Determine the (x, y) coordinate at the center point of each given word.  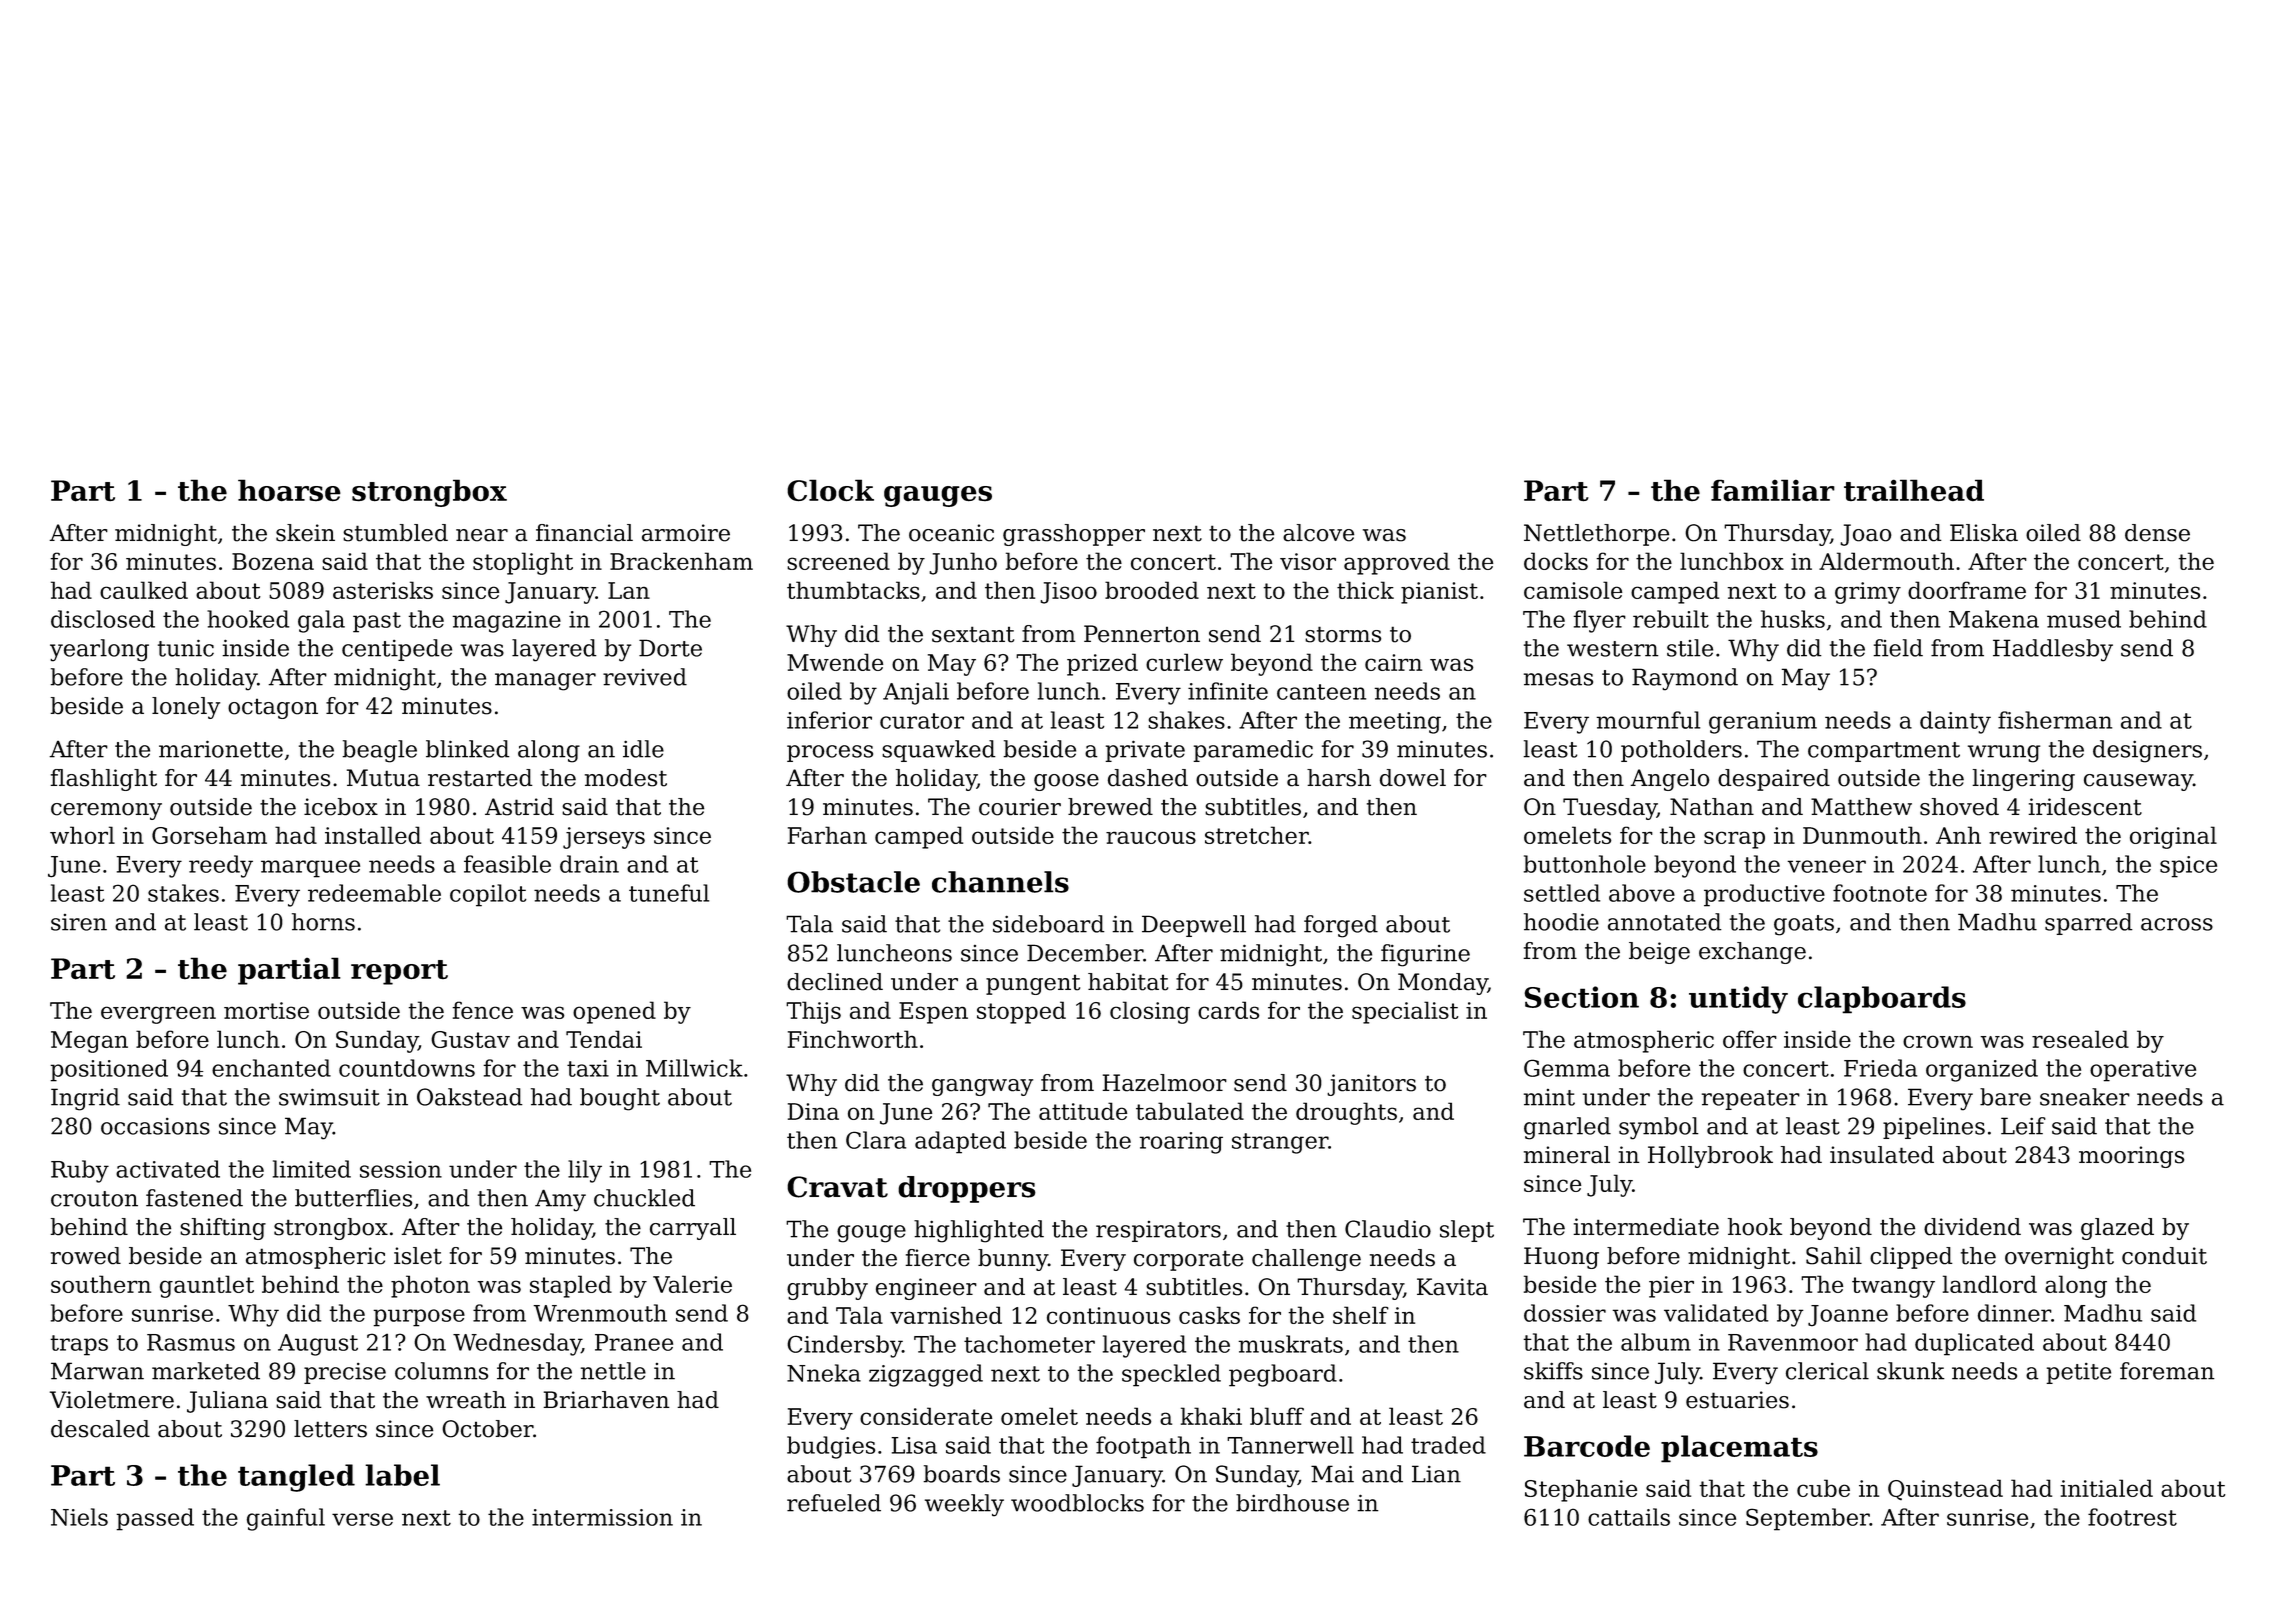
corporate (1188, 1260)
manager (545, 682)
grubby (827, 1289)
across (2177, 924)
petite (2078, 1373)
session (401, 1169)
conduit (2164, 1256)
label (402, 1475)
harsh (1339, 778)
